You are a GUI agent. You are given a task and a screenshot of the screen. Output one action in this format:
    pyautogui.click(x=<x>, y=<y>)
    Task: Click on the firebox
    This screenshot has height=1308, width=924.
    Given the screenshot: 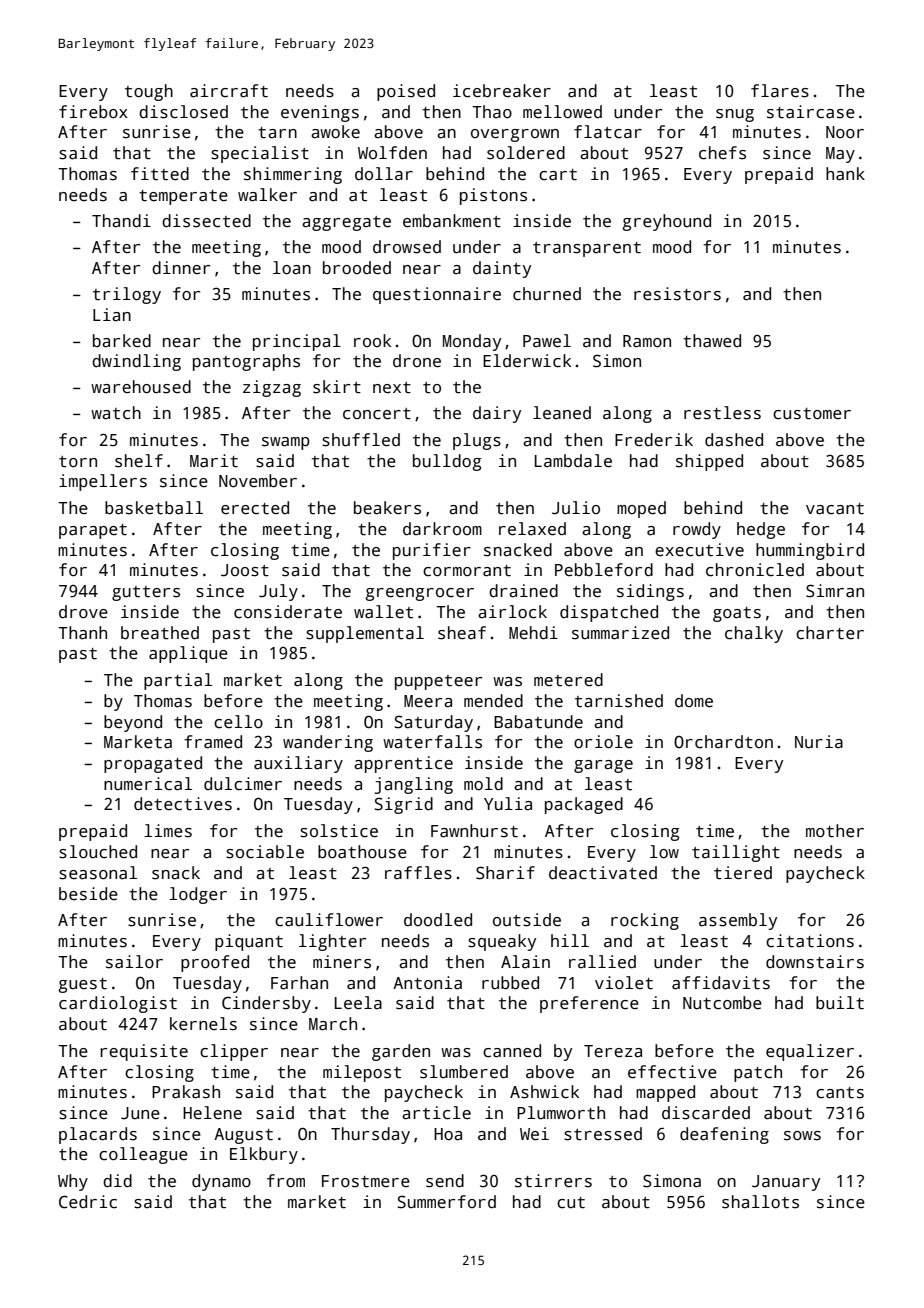 What is the action you would take?
    pyautogui.click(x=93, y=112)
